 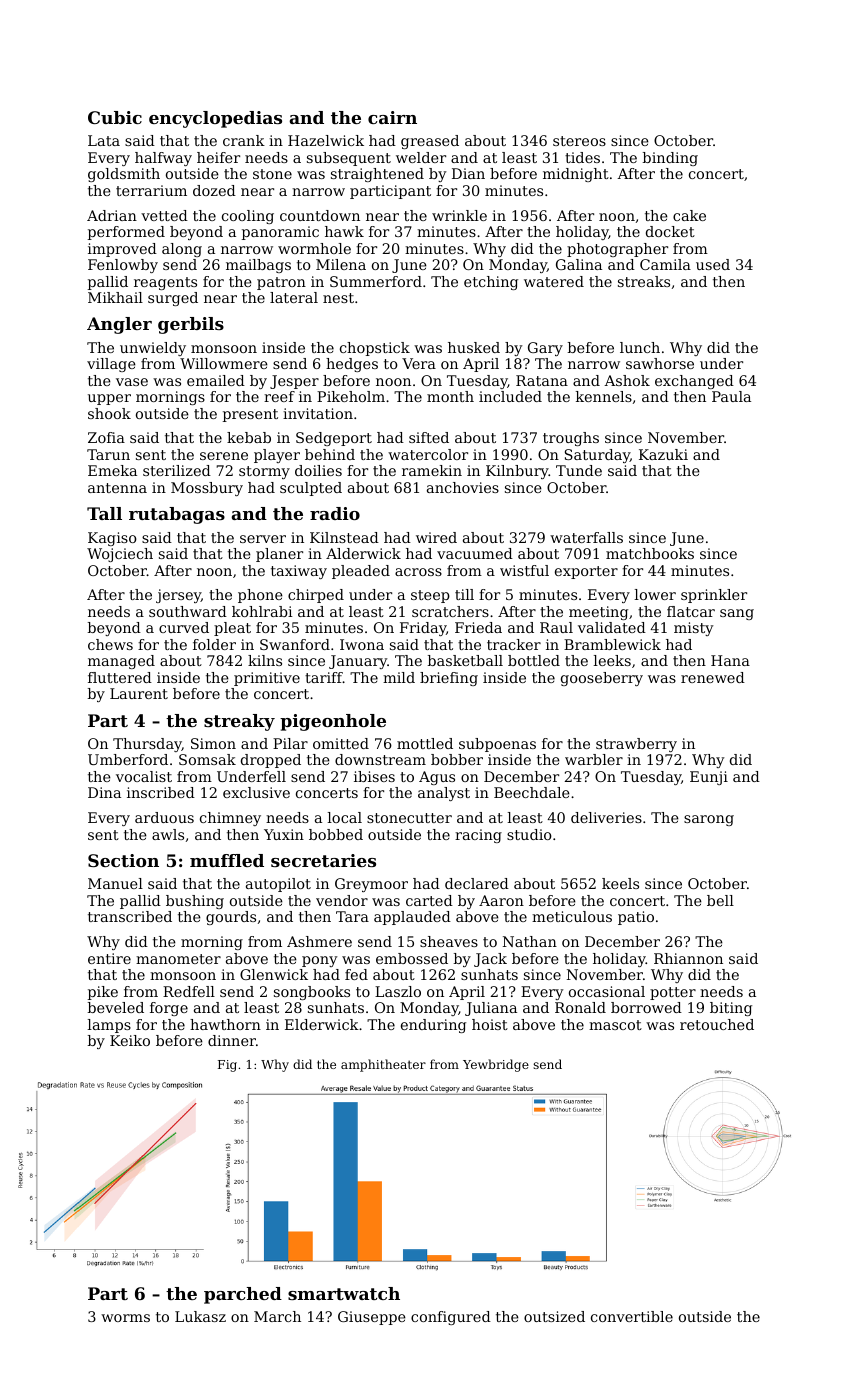 I want to click on ibises, so click(x=374, y=776).
